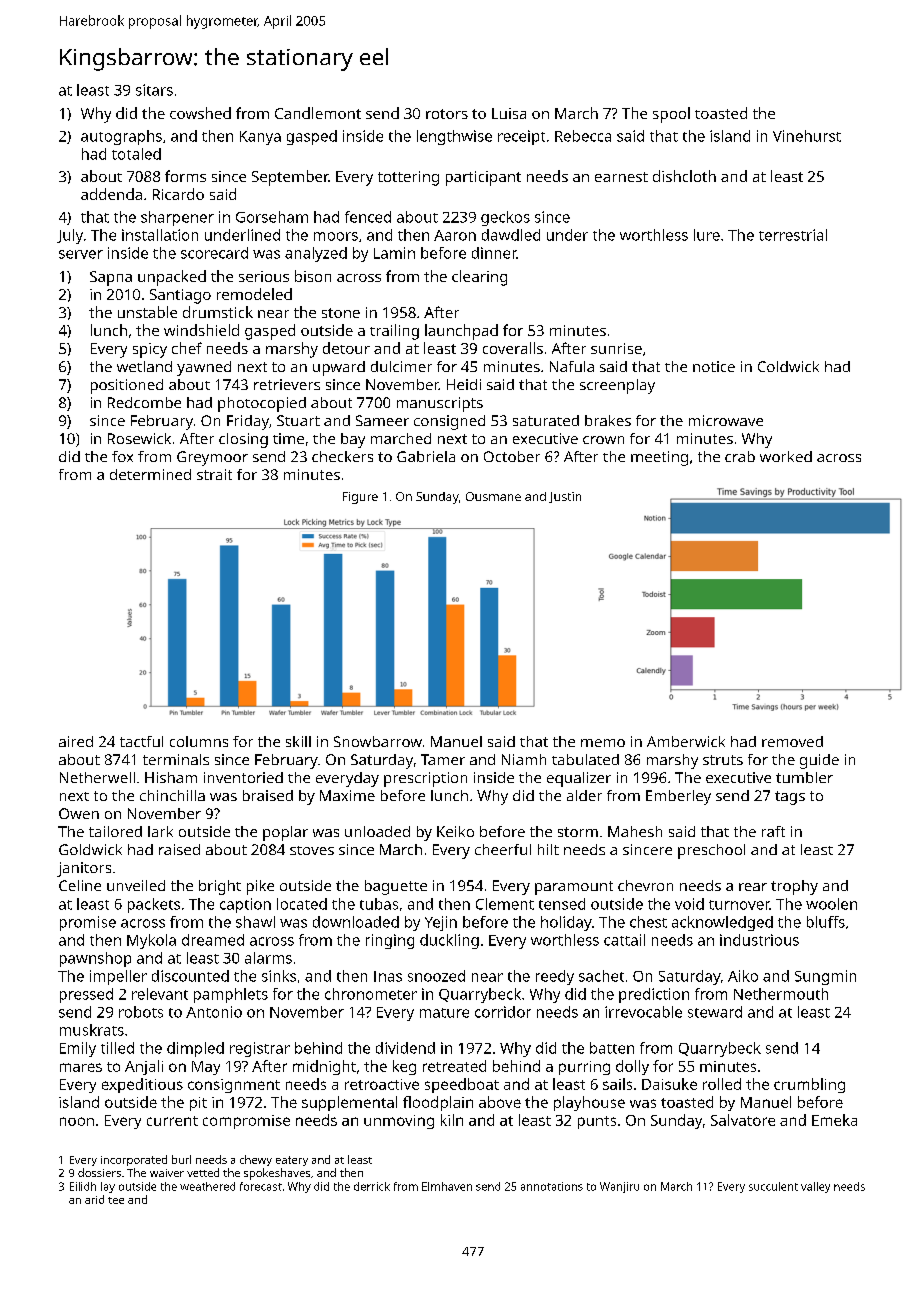  What do you see at coordinates (447, 114) in the screenshot?
I see `rotors` at bounding box center [447, 114].
